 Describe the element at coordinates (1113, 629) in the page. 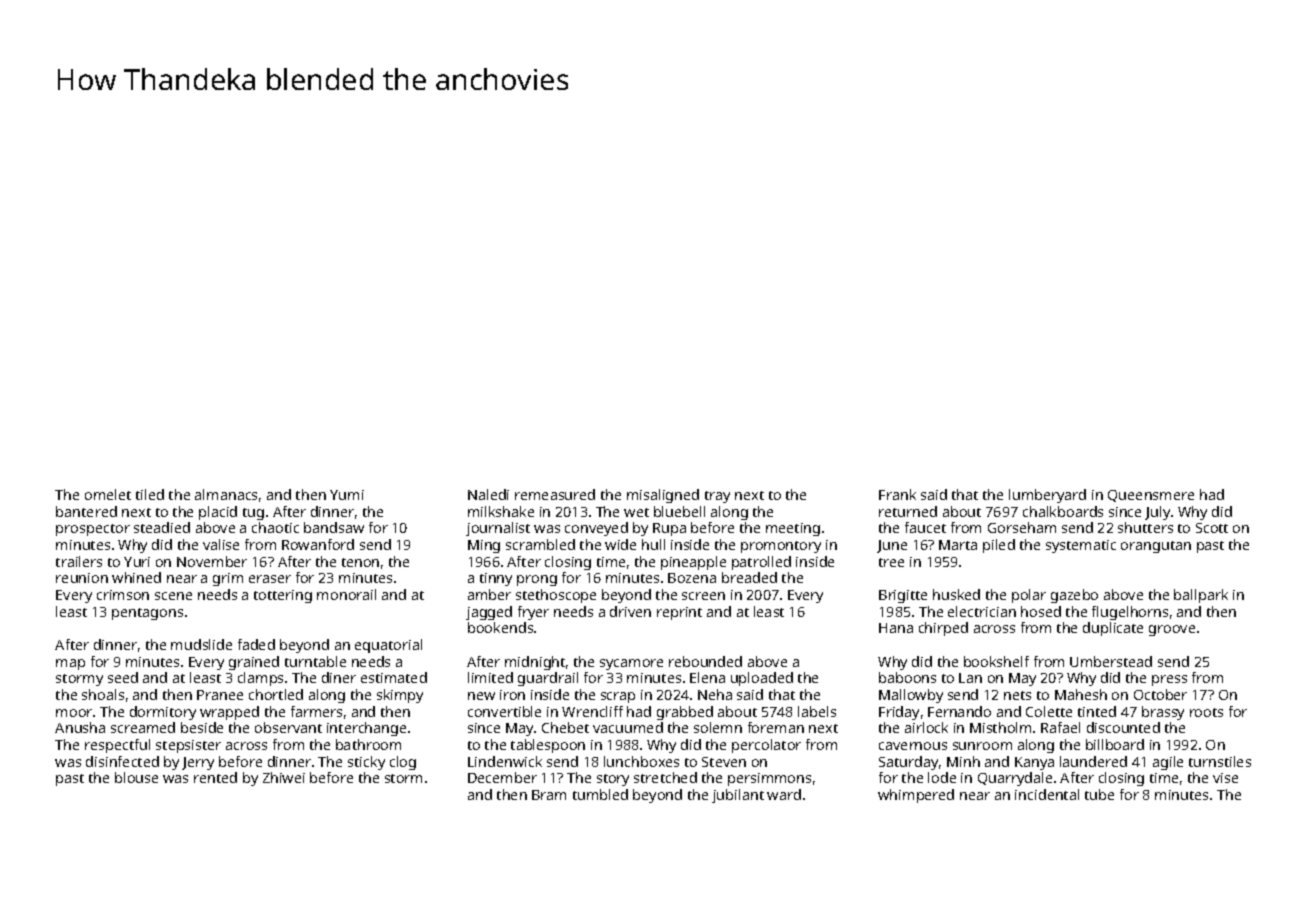

I see `duplicate` at that location.
